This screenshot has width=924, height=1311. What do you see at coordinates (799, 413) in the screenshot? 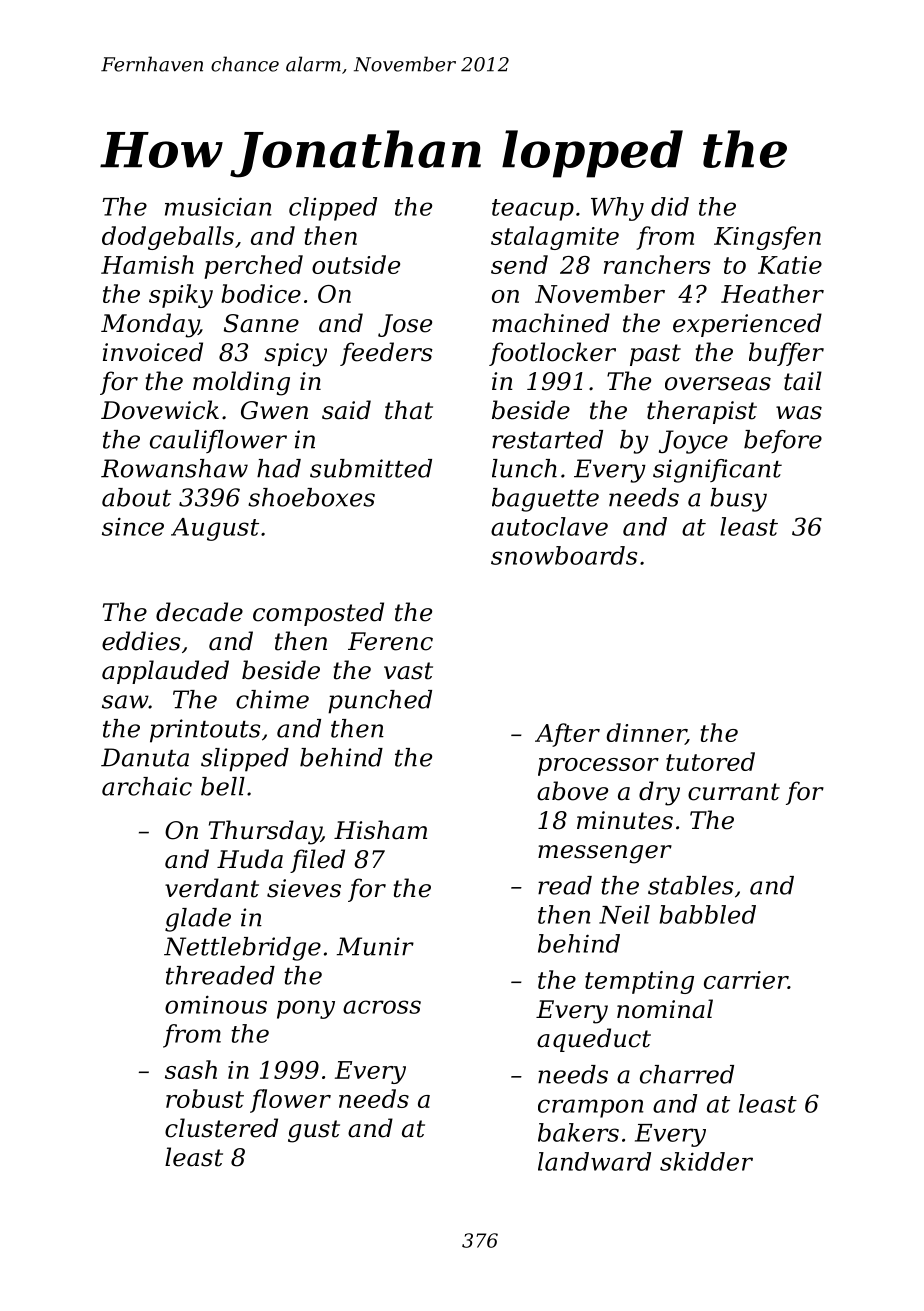
I see `was` at bounding box center [799, 413].
